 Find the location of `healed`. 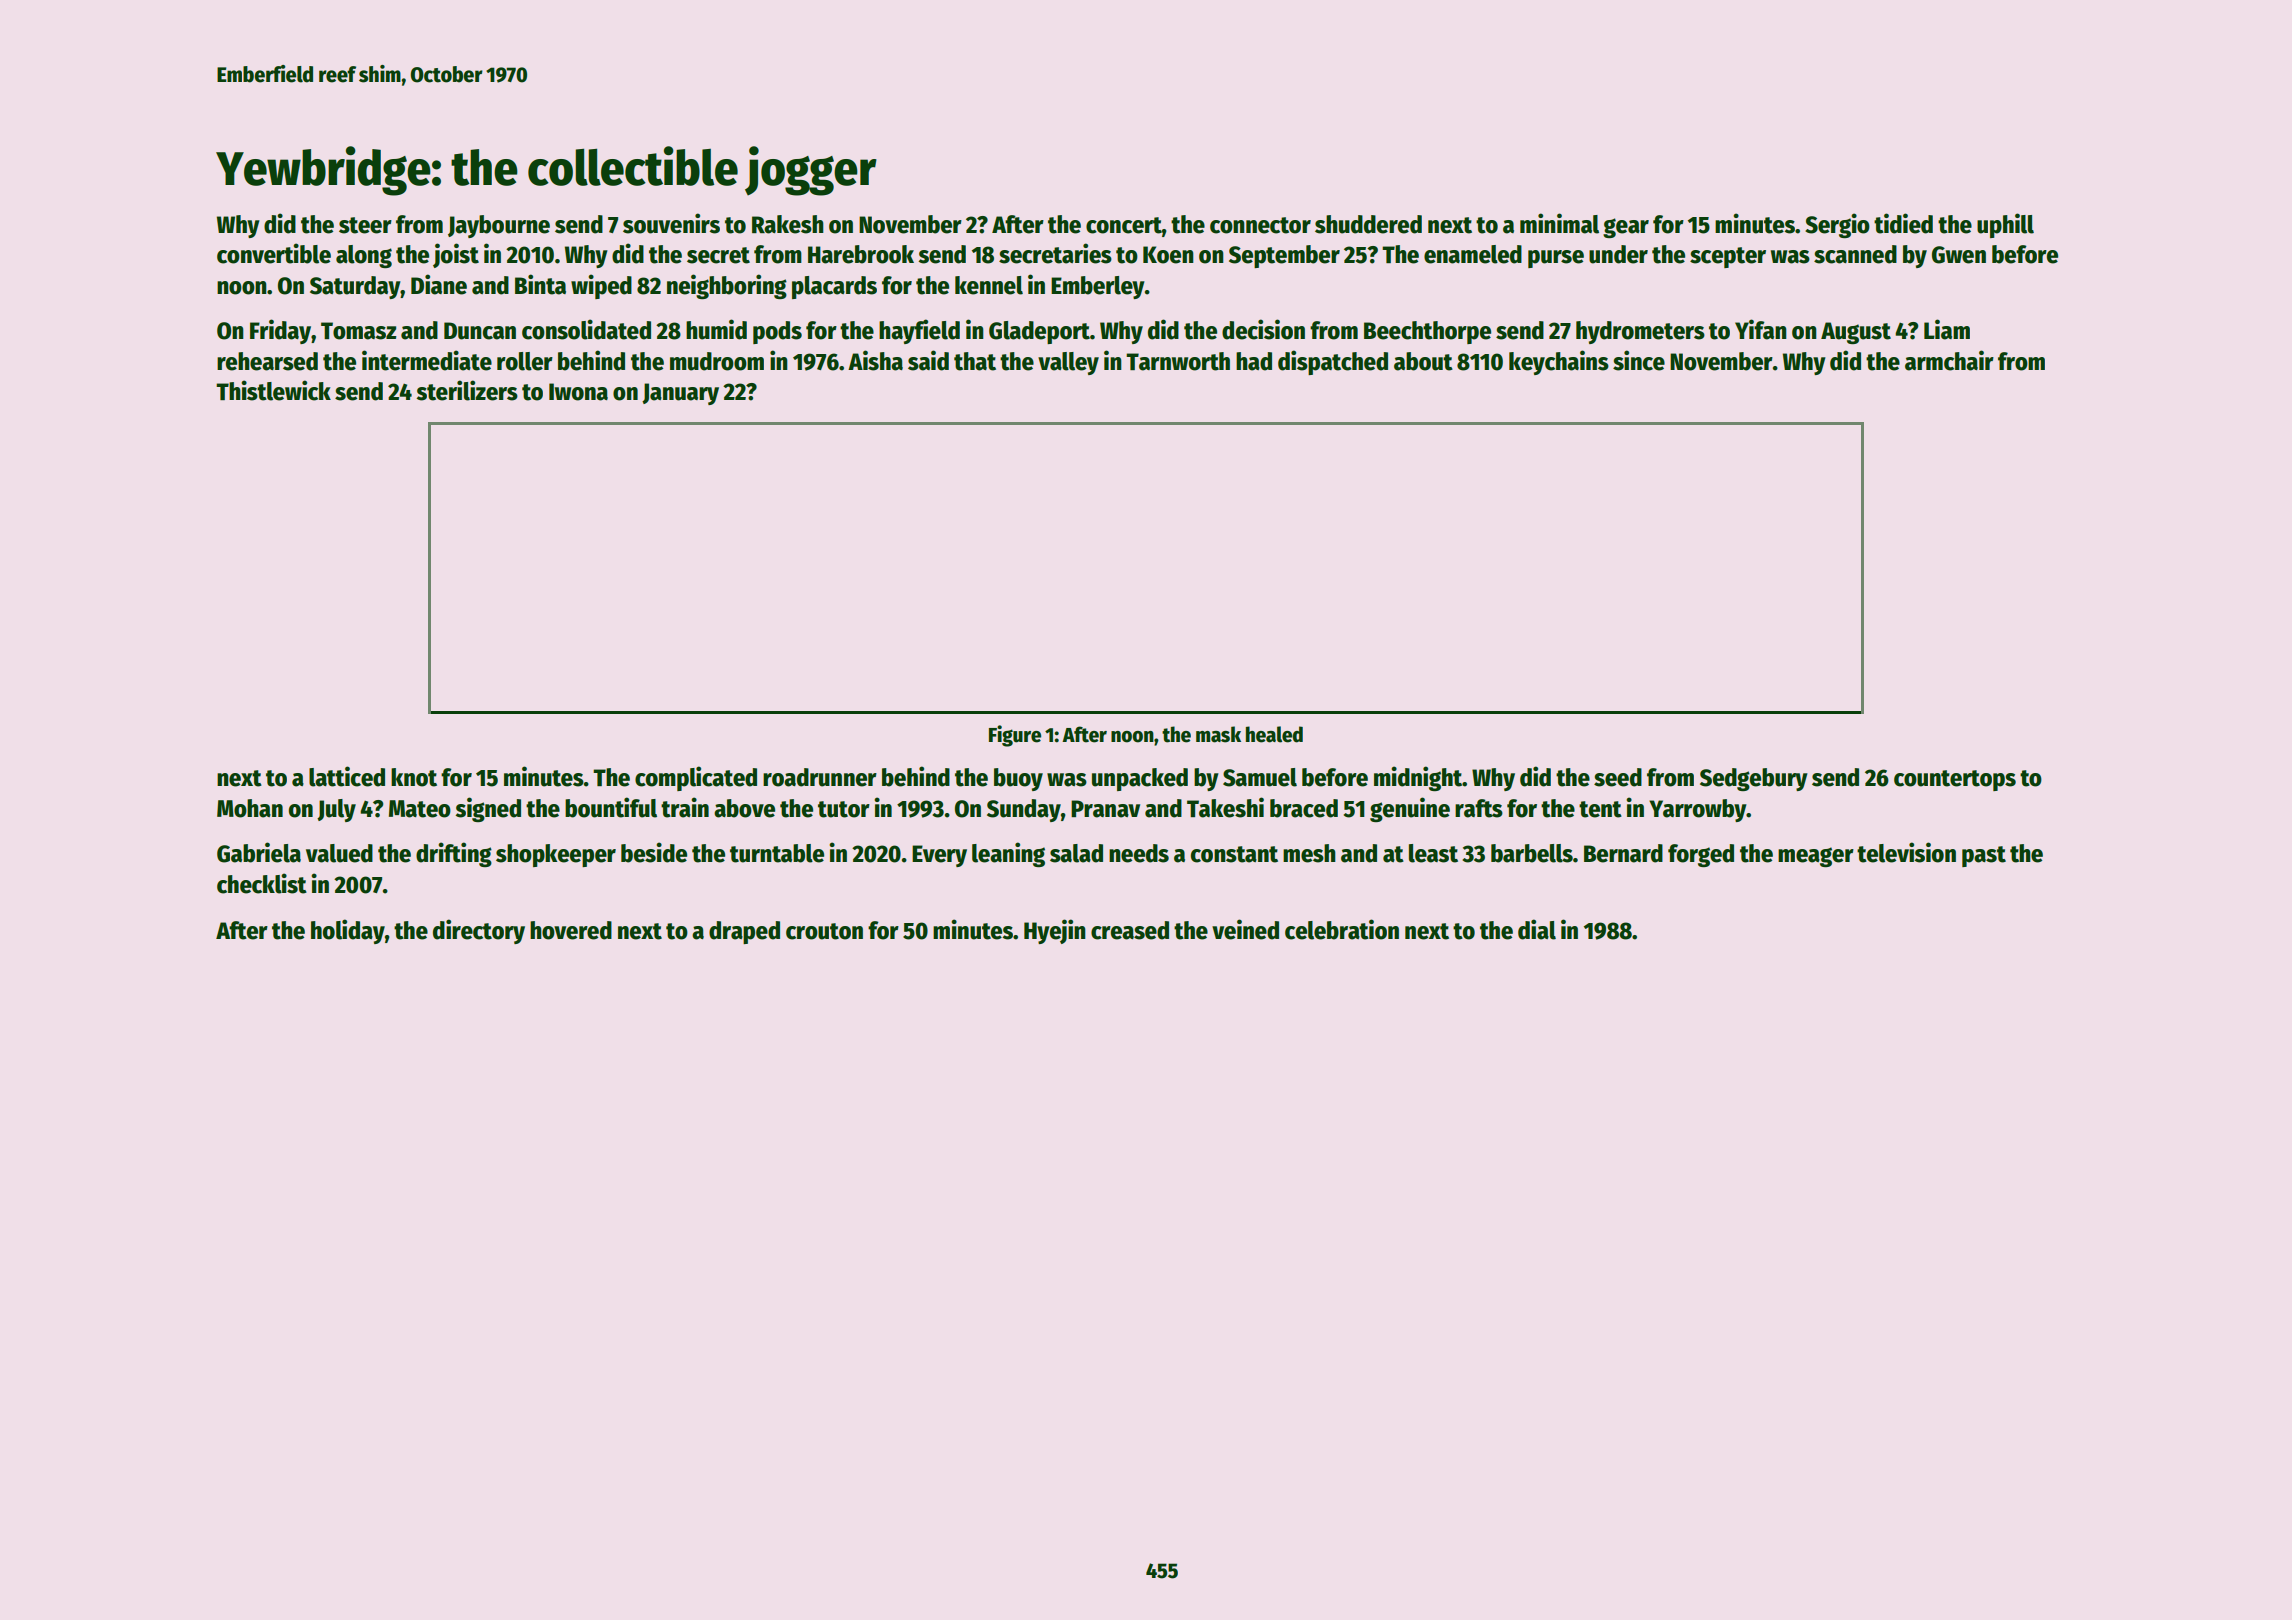

healed is located at coordinates (1274, 734).
